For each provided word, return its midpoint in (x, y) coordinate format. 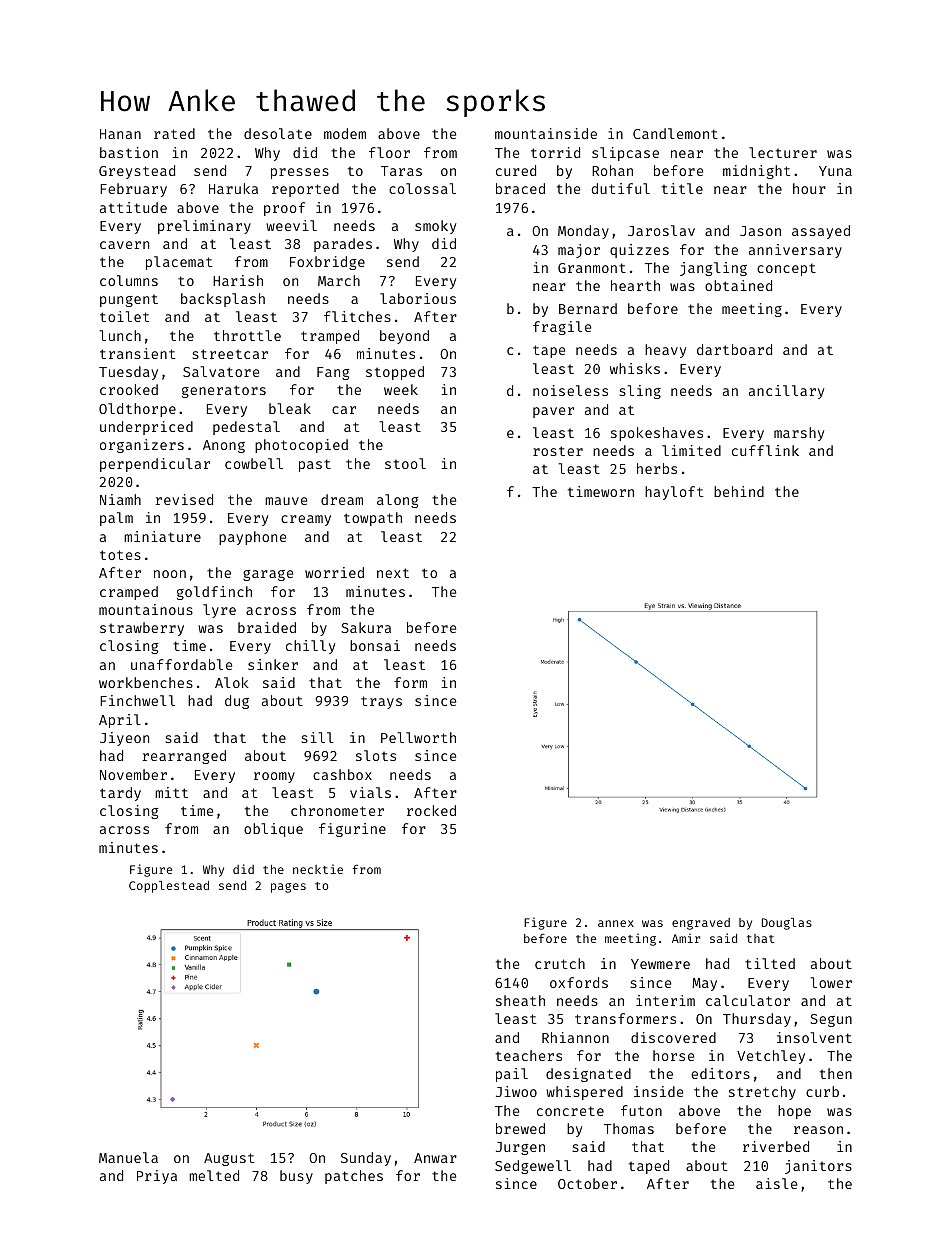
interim (665, 1000)
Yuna (835, 171)
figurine (352, 830)
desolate (278, 133)
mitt (171, 792)
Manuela (128, 1157)
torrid (555, 152)
